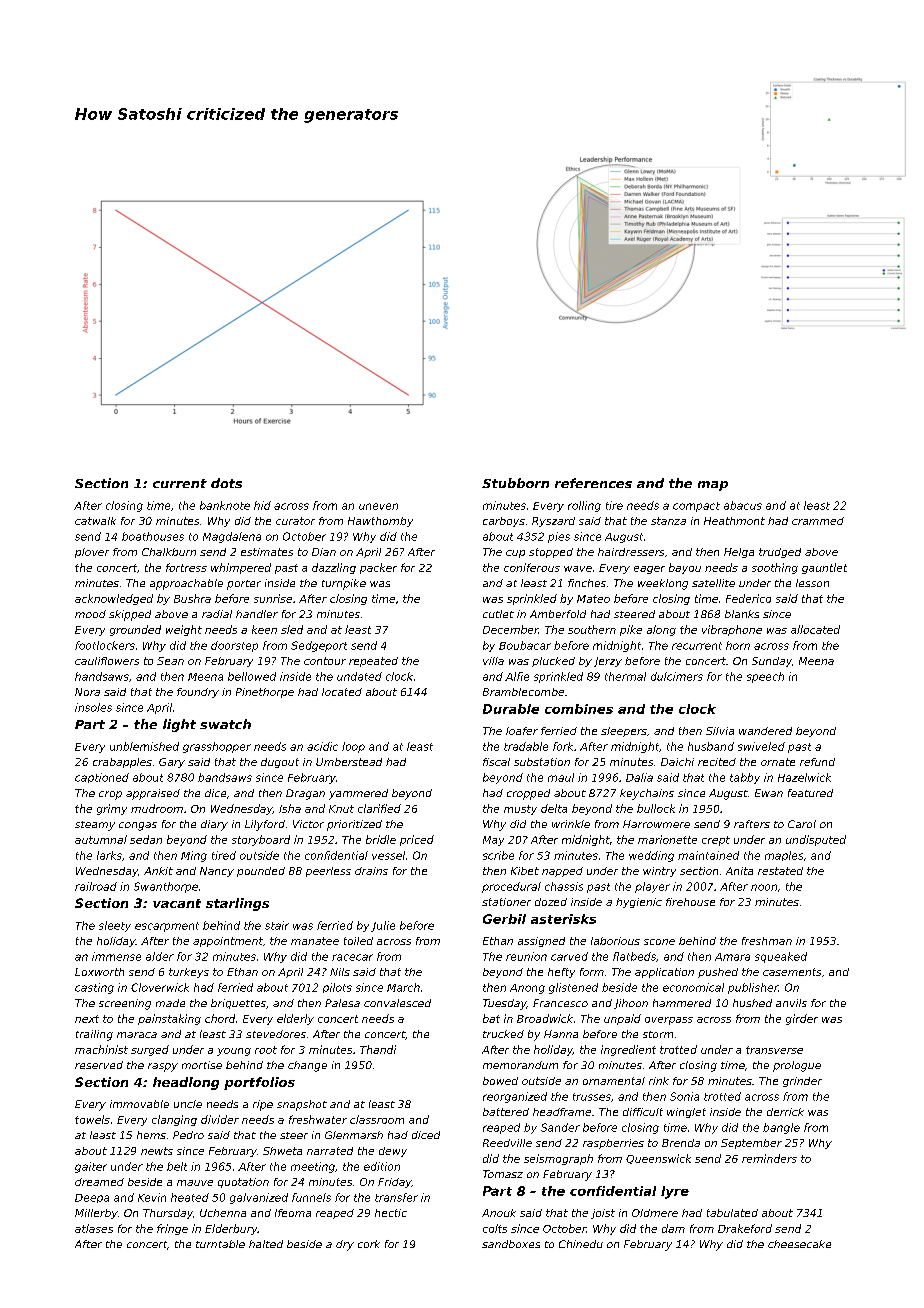 The height and width of the screenshot is (1308, 924). Describe the element at coordinates (503, 1034) in the screenshot. I see `trucked` at that location.
